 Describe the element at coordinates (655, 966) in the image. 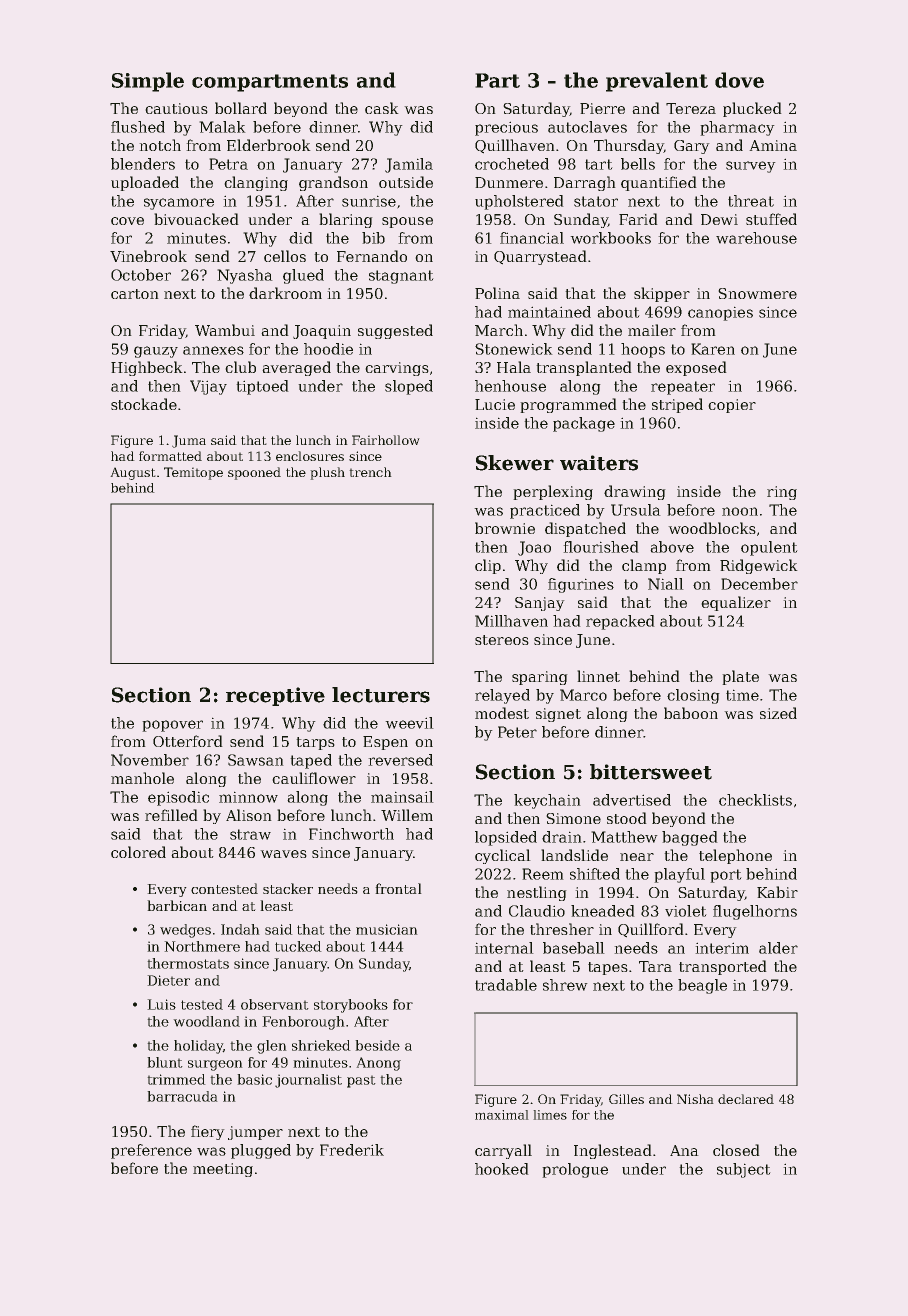

I see `Tara` at that location.
